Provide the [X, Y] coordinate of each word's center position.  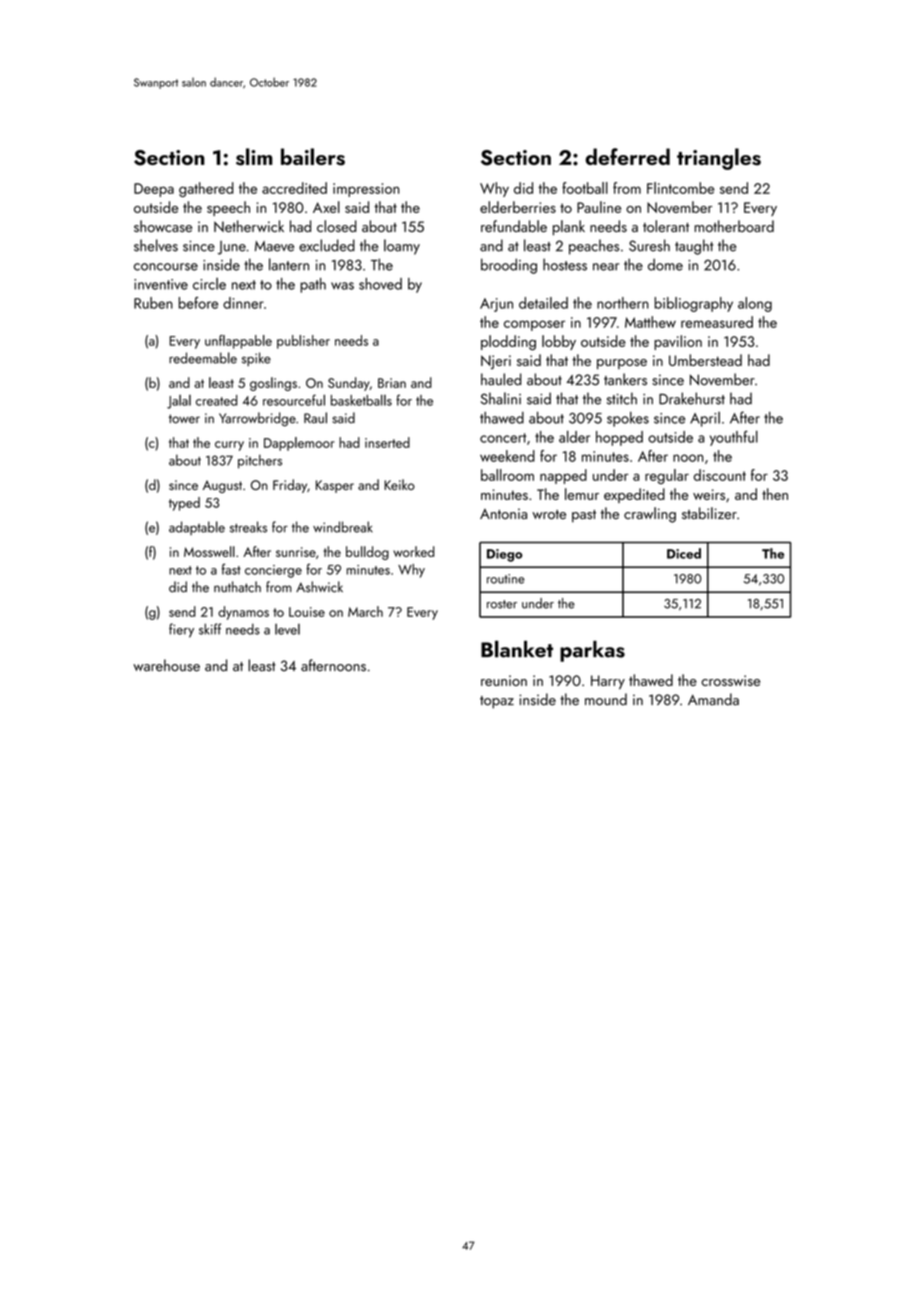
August [222, 486]
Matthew [650, 322]
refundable [514, 226]
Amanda [713, 699]
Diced [684, 553]
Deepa [154, 190]
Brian [392, 383]
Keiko [399, 484]
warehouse [166, 665]
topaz [497, 702]
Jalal [179, 402]
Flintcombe [680, 188]
